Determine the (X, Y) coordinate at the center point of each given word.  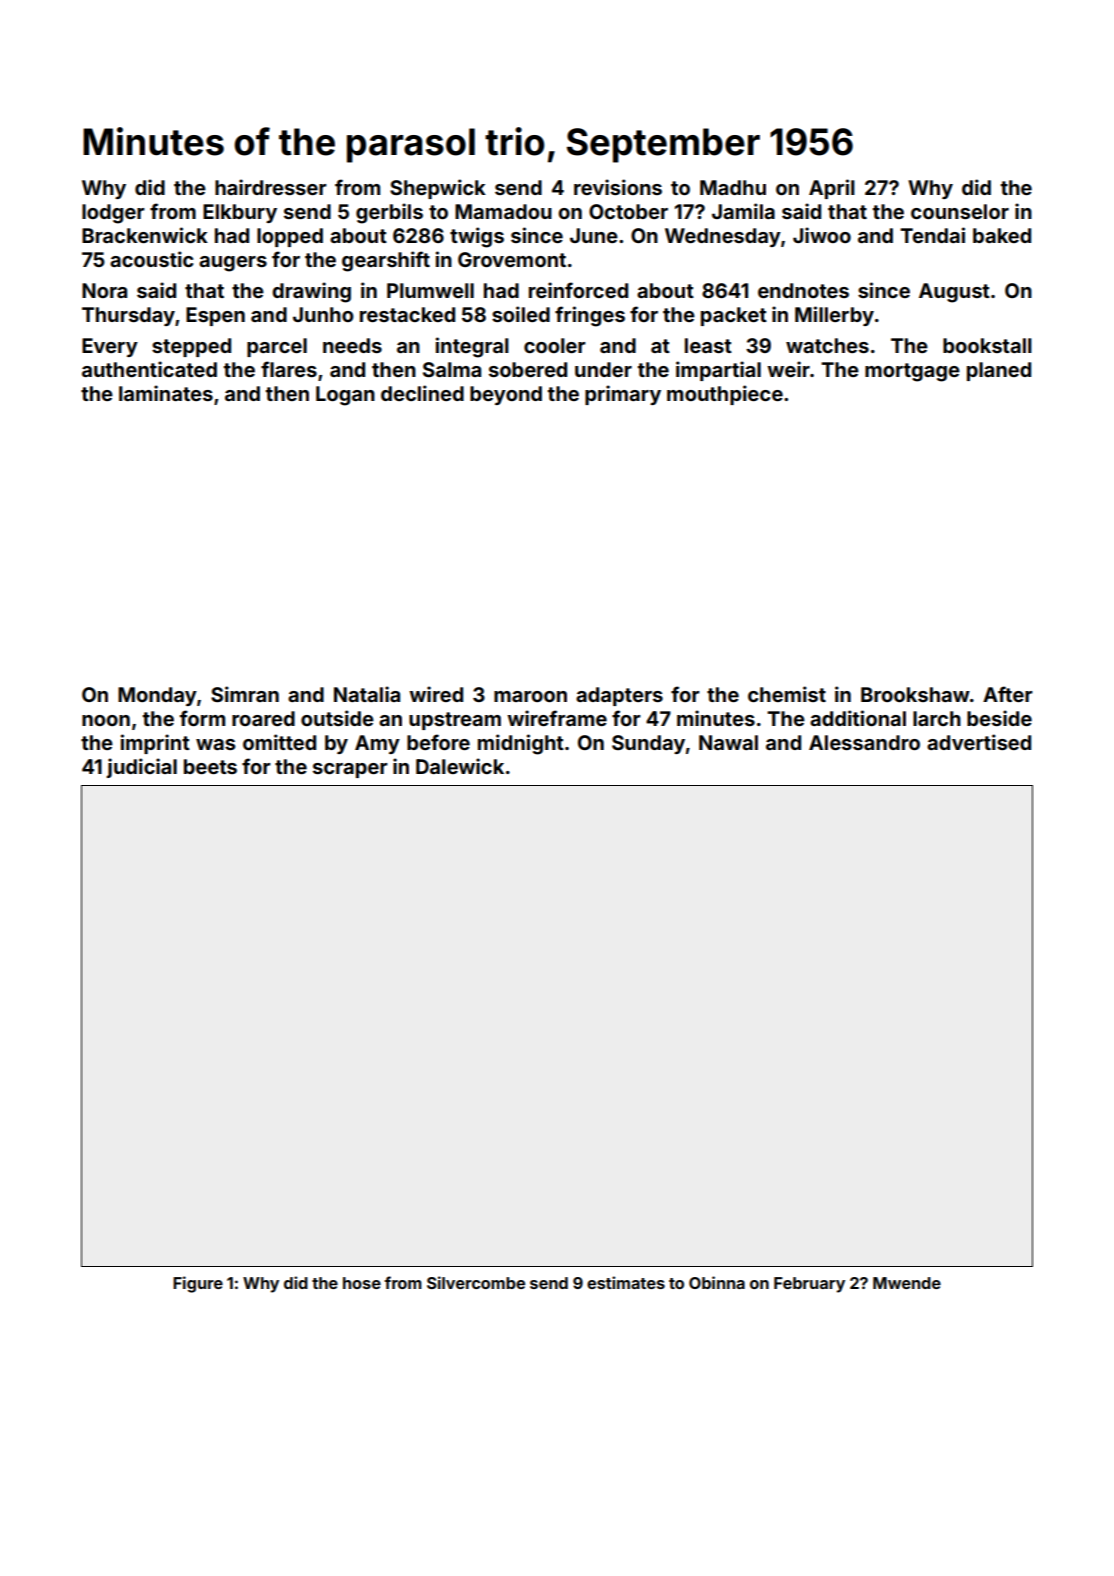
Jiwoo (822, 235)
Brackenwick (145, 235)
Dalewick (460, 766)
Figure (198, 1284)
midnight (521, 744)
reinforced (578, 290)
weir (788, 369)
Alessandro (864, 742)
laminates (166, 393)
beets (210, 766)
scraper (350, 770)
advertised (979, 742)
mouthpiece (725, 395)
